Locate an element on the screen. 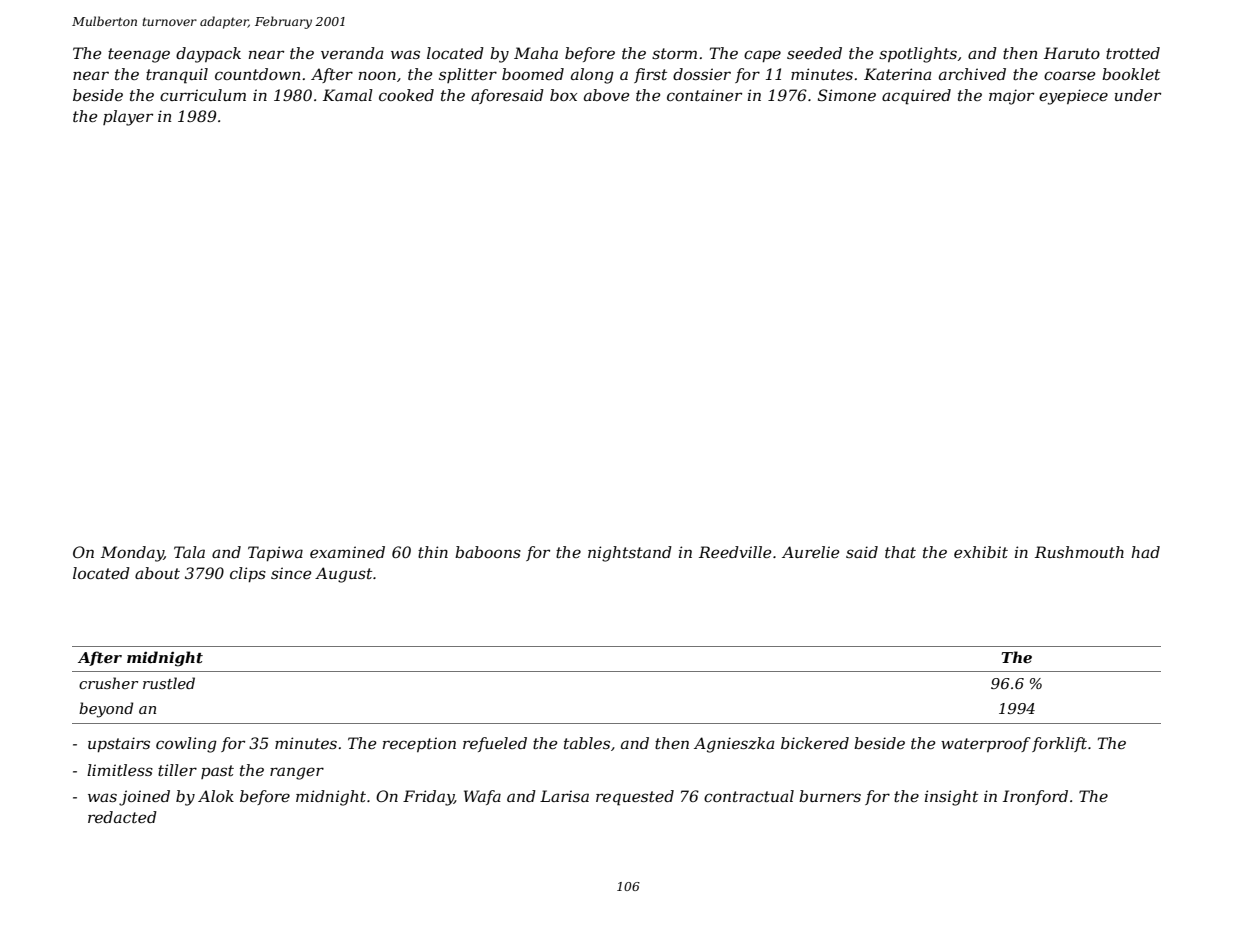 The width and height of the screenshot is (1233, 952). had is located at coordinates (1145, 552).
